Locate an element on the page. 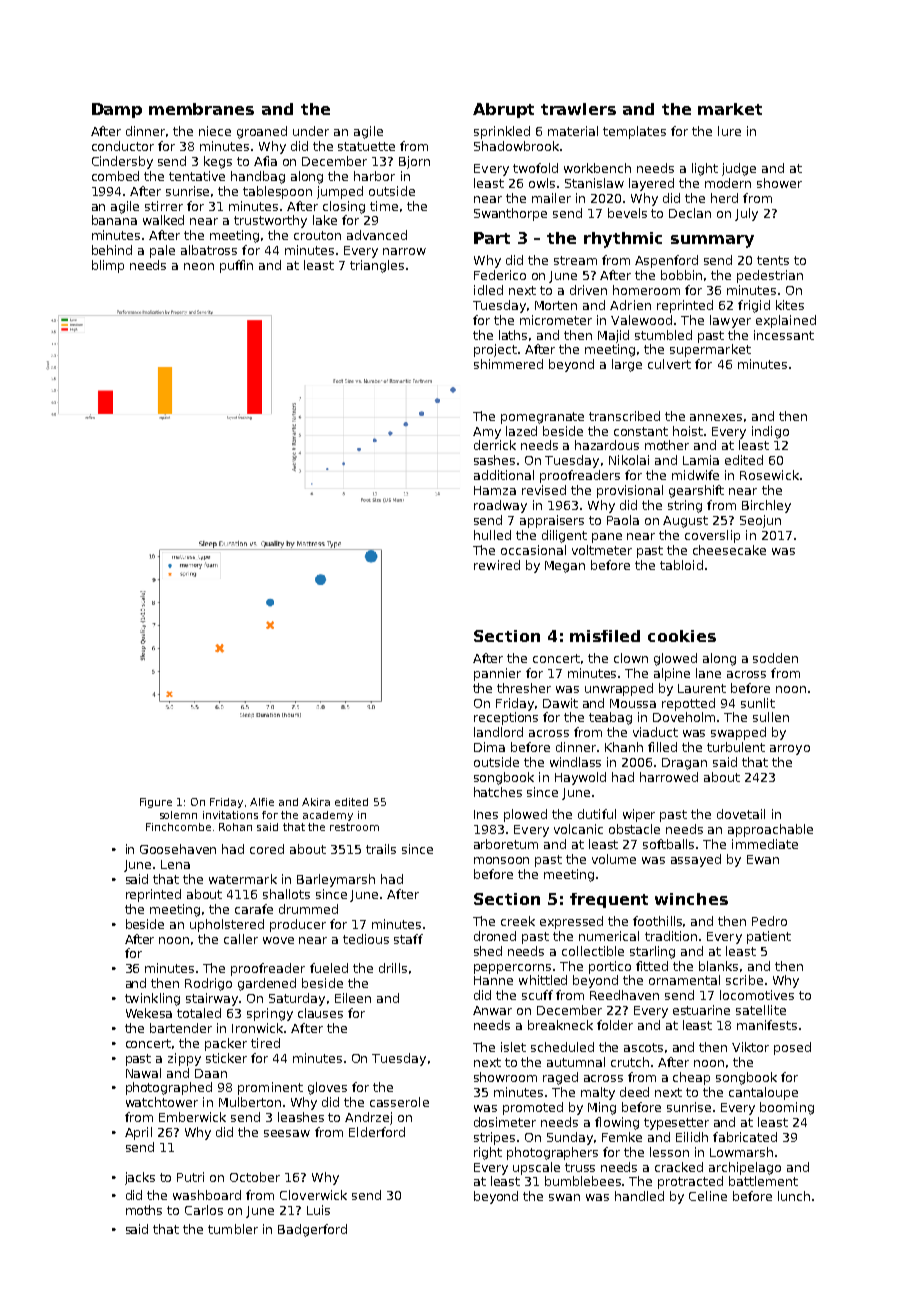  kegs is located at coordinates (218, 162).
